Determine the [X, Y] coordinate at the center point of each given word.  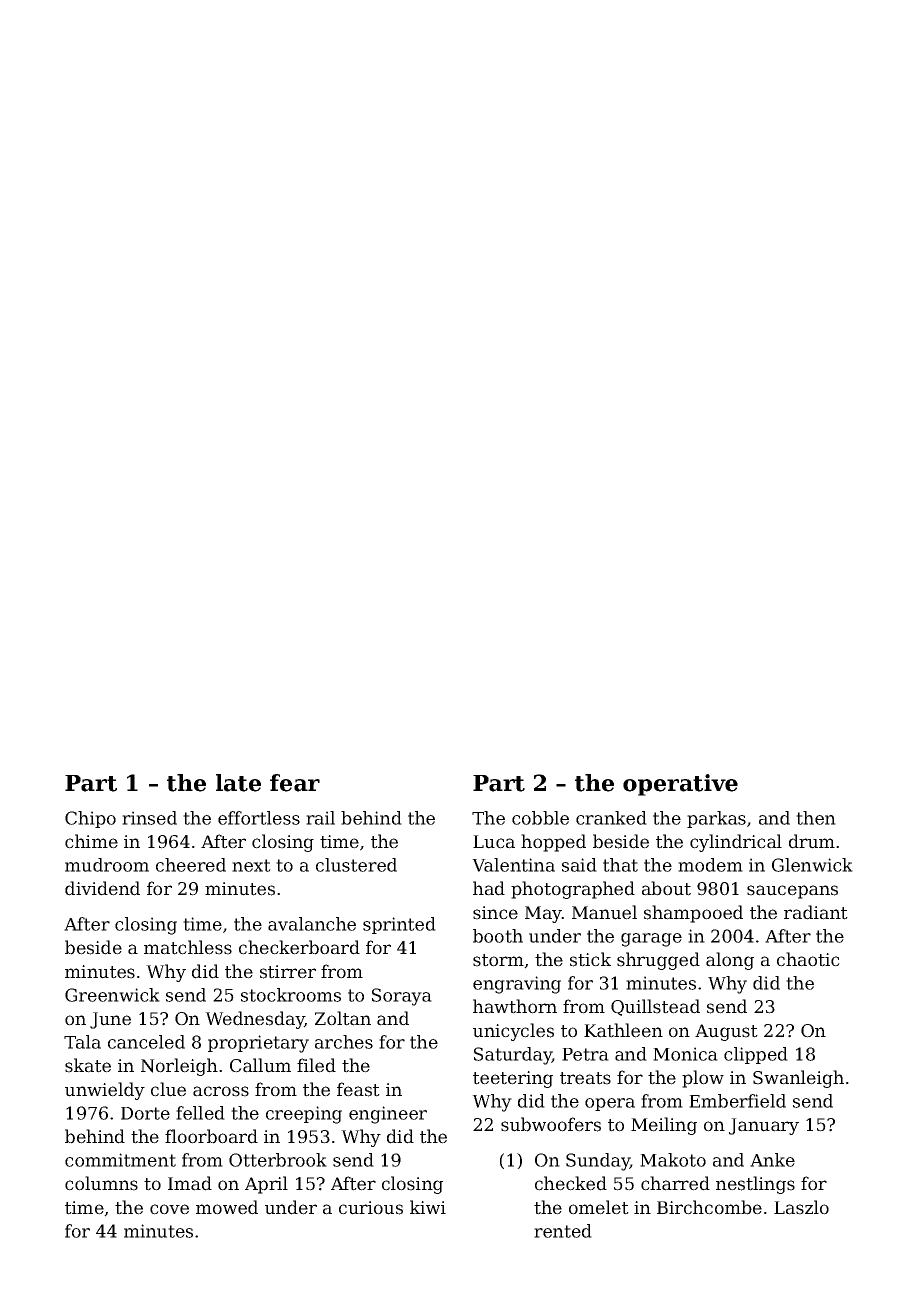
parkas [716, 819]
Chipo [90, 819]
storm [498, 960]
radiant [816, 912]
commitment [120, 1160]
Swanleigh [798, 1079]
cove [169, 1209]
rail [320, 818]
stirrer [288, 972]
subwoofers [551, 1124]
